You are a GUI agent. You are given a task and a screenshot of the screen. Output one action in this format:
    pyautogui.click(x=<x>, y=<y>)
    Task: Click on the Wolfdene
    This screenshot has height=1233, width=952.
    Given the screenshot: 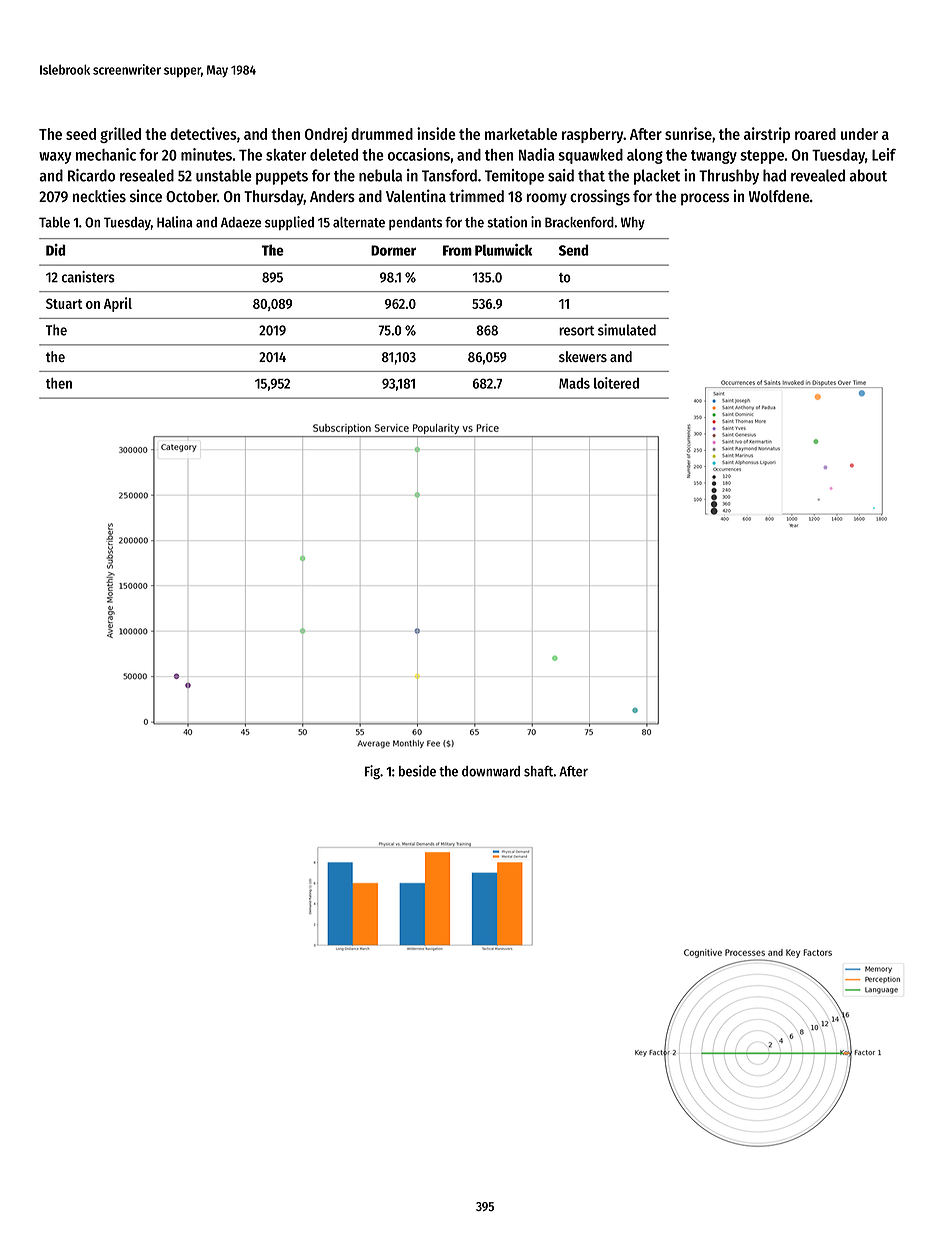 What is the action you would take?
    pyautogui.click(x=779, y=196)
